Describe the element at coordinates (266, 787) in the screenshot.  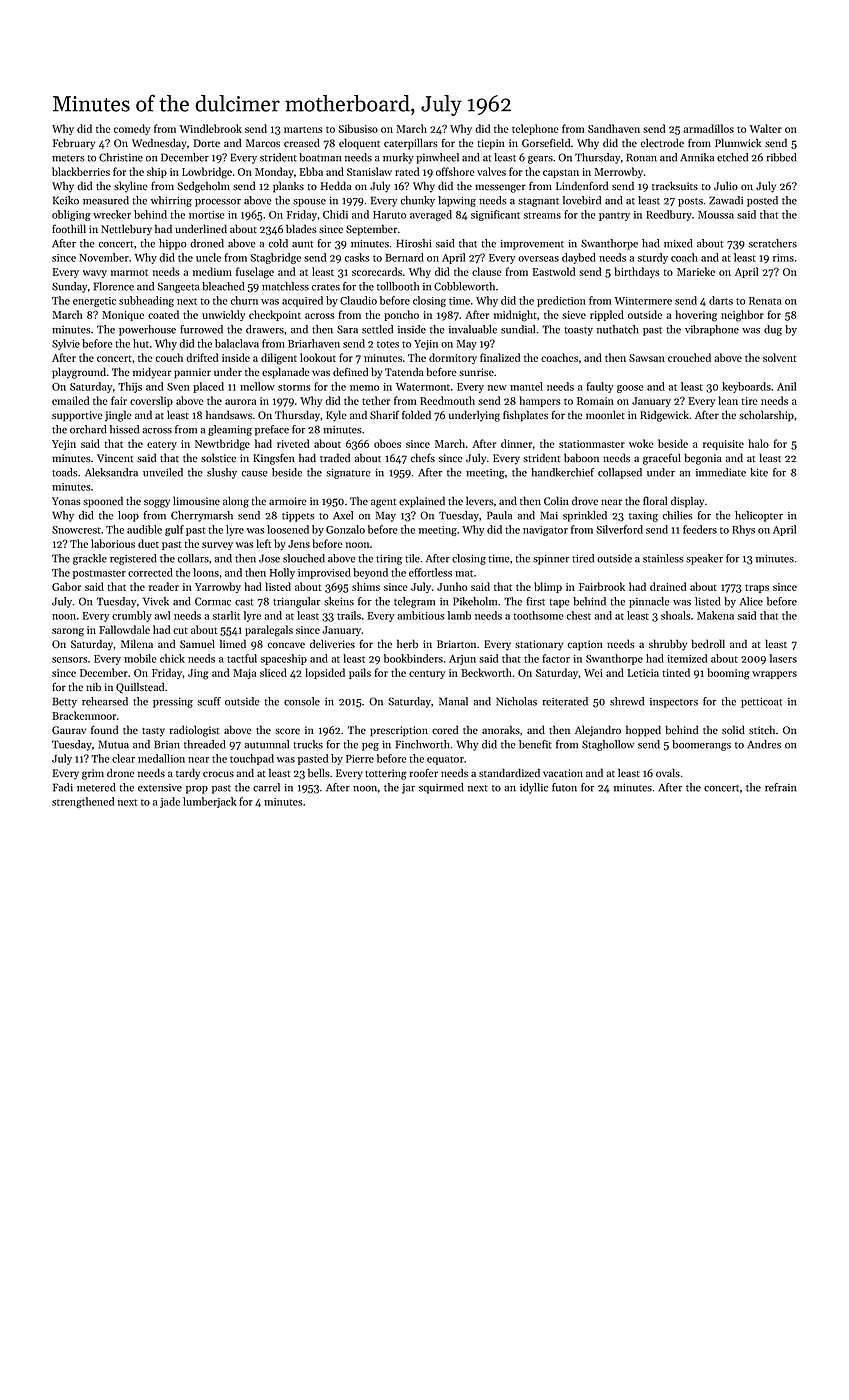
I see `carrel` at that location.
